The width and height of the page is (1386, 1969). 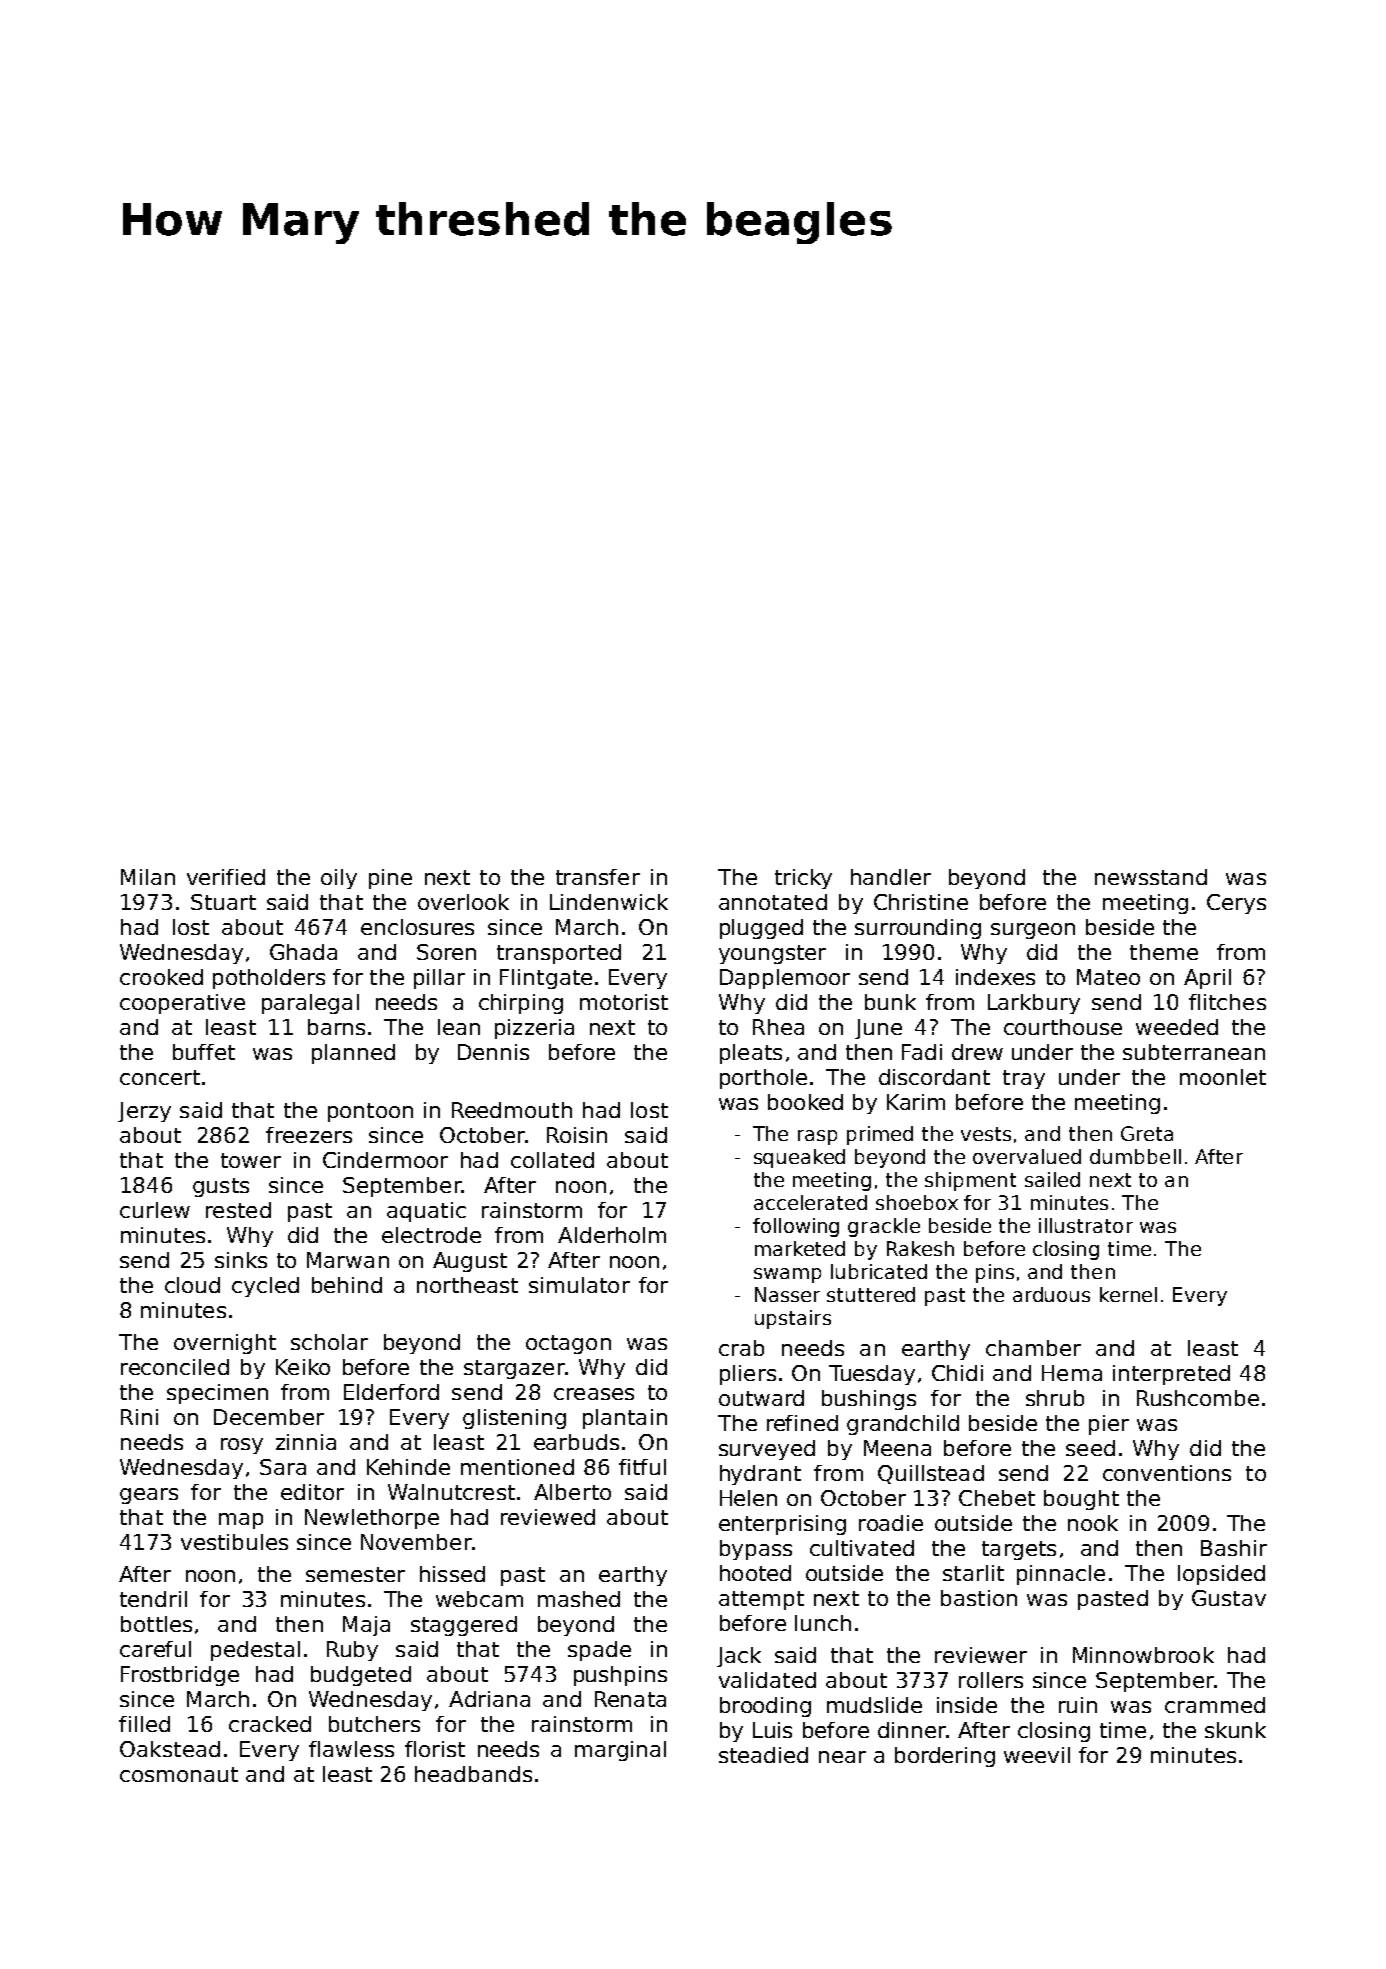 What do you see at coordinates (1128, 1294) in the page?
I see `kernel` at bounding box center [1128, 1294].
